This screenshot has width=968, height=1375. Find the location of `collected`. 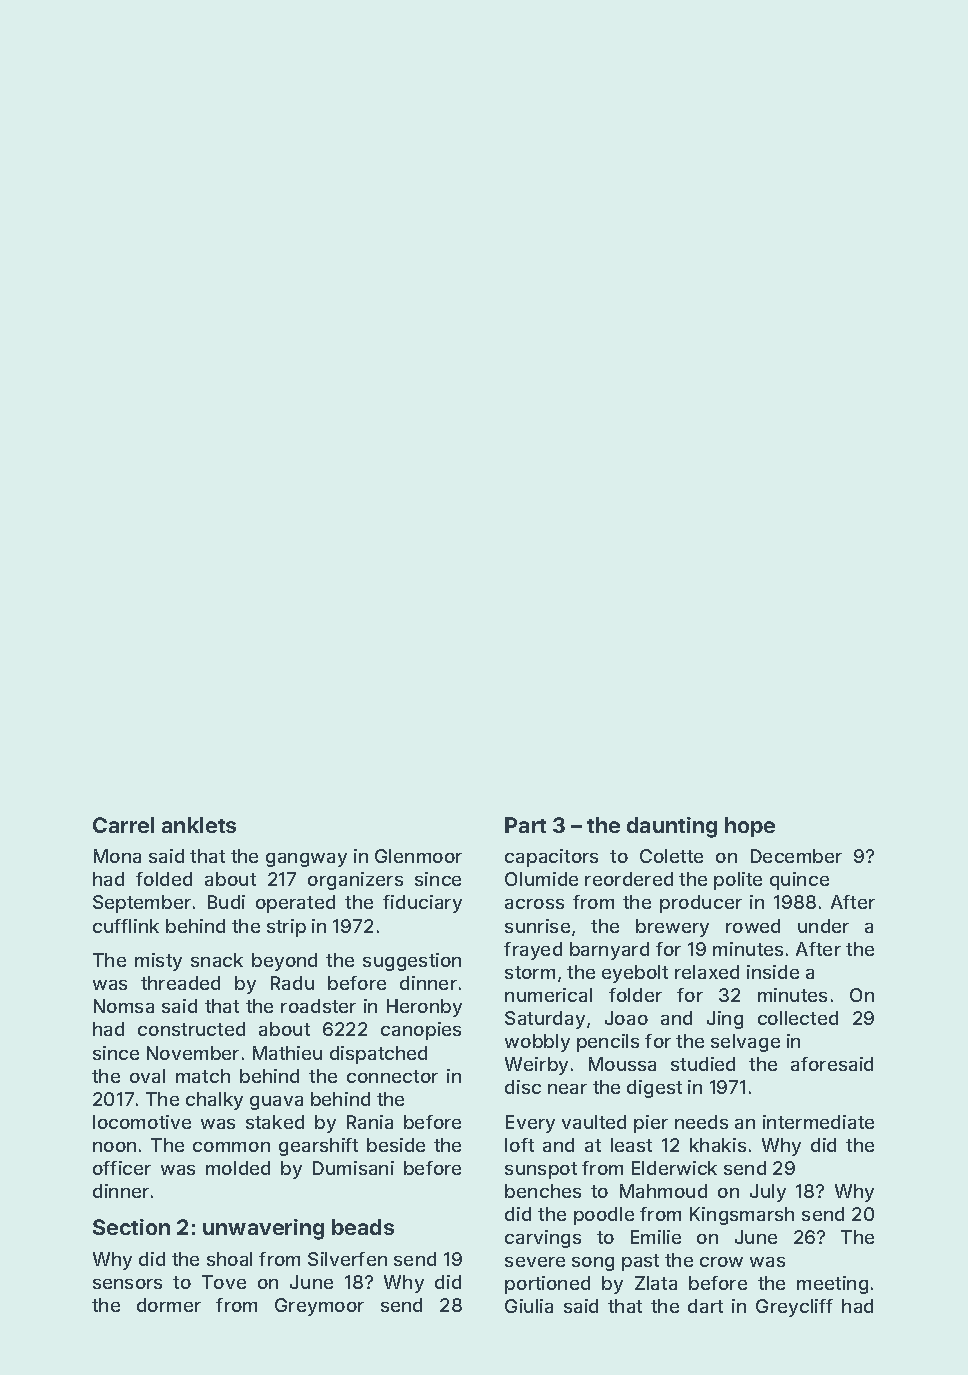

collected is located at coordinates (798, 1018).
